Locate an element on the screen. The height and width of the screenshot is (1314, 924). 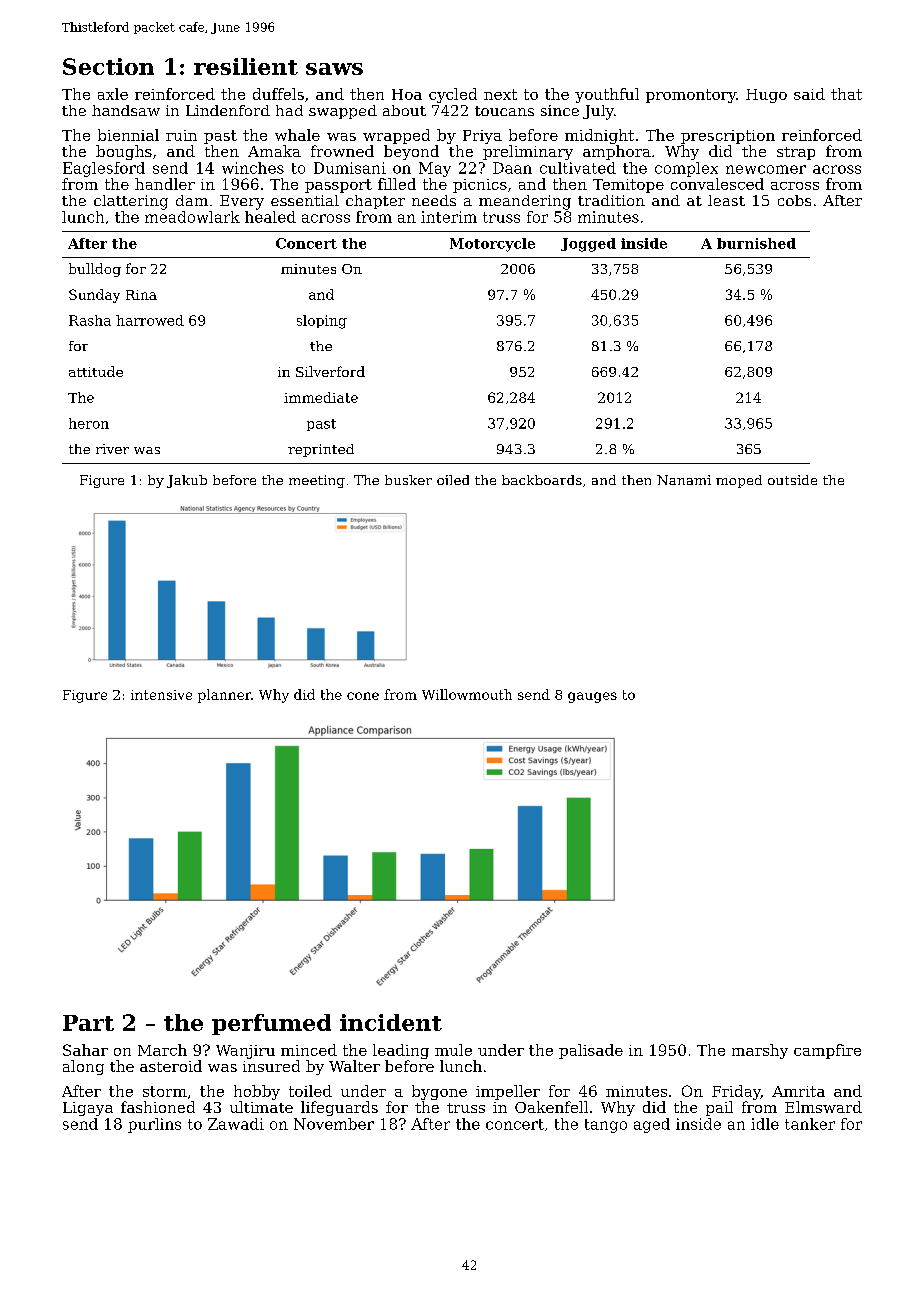
Willowmouth is located at coordinates (467, 694).
